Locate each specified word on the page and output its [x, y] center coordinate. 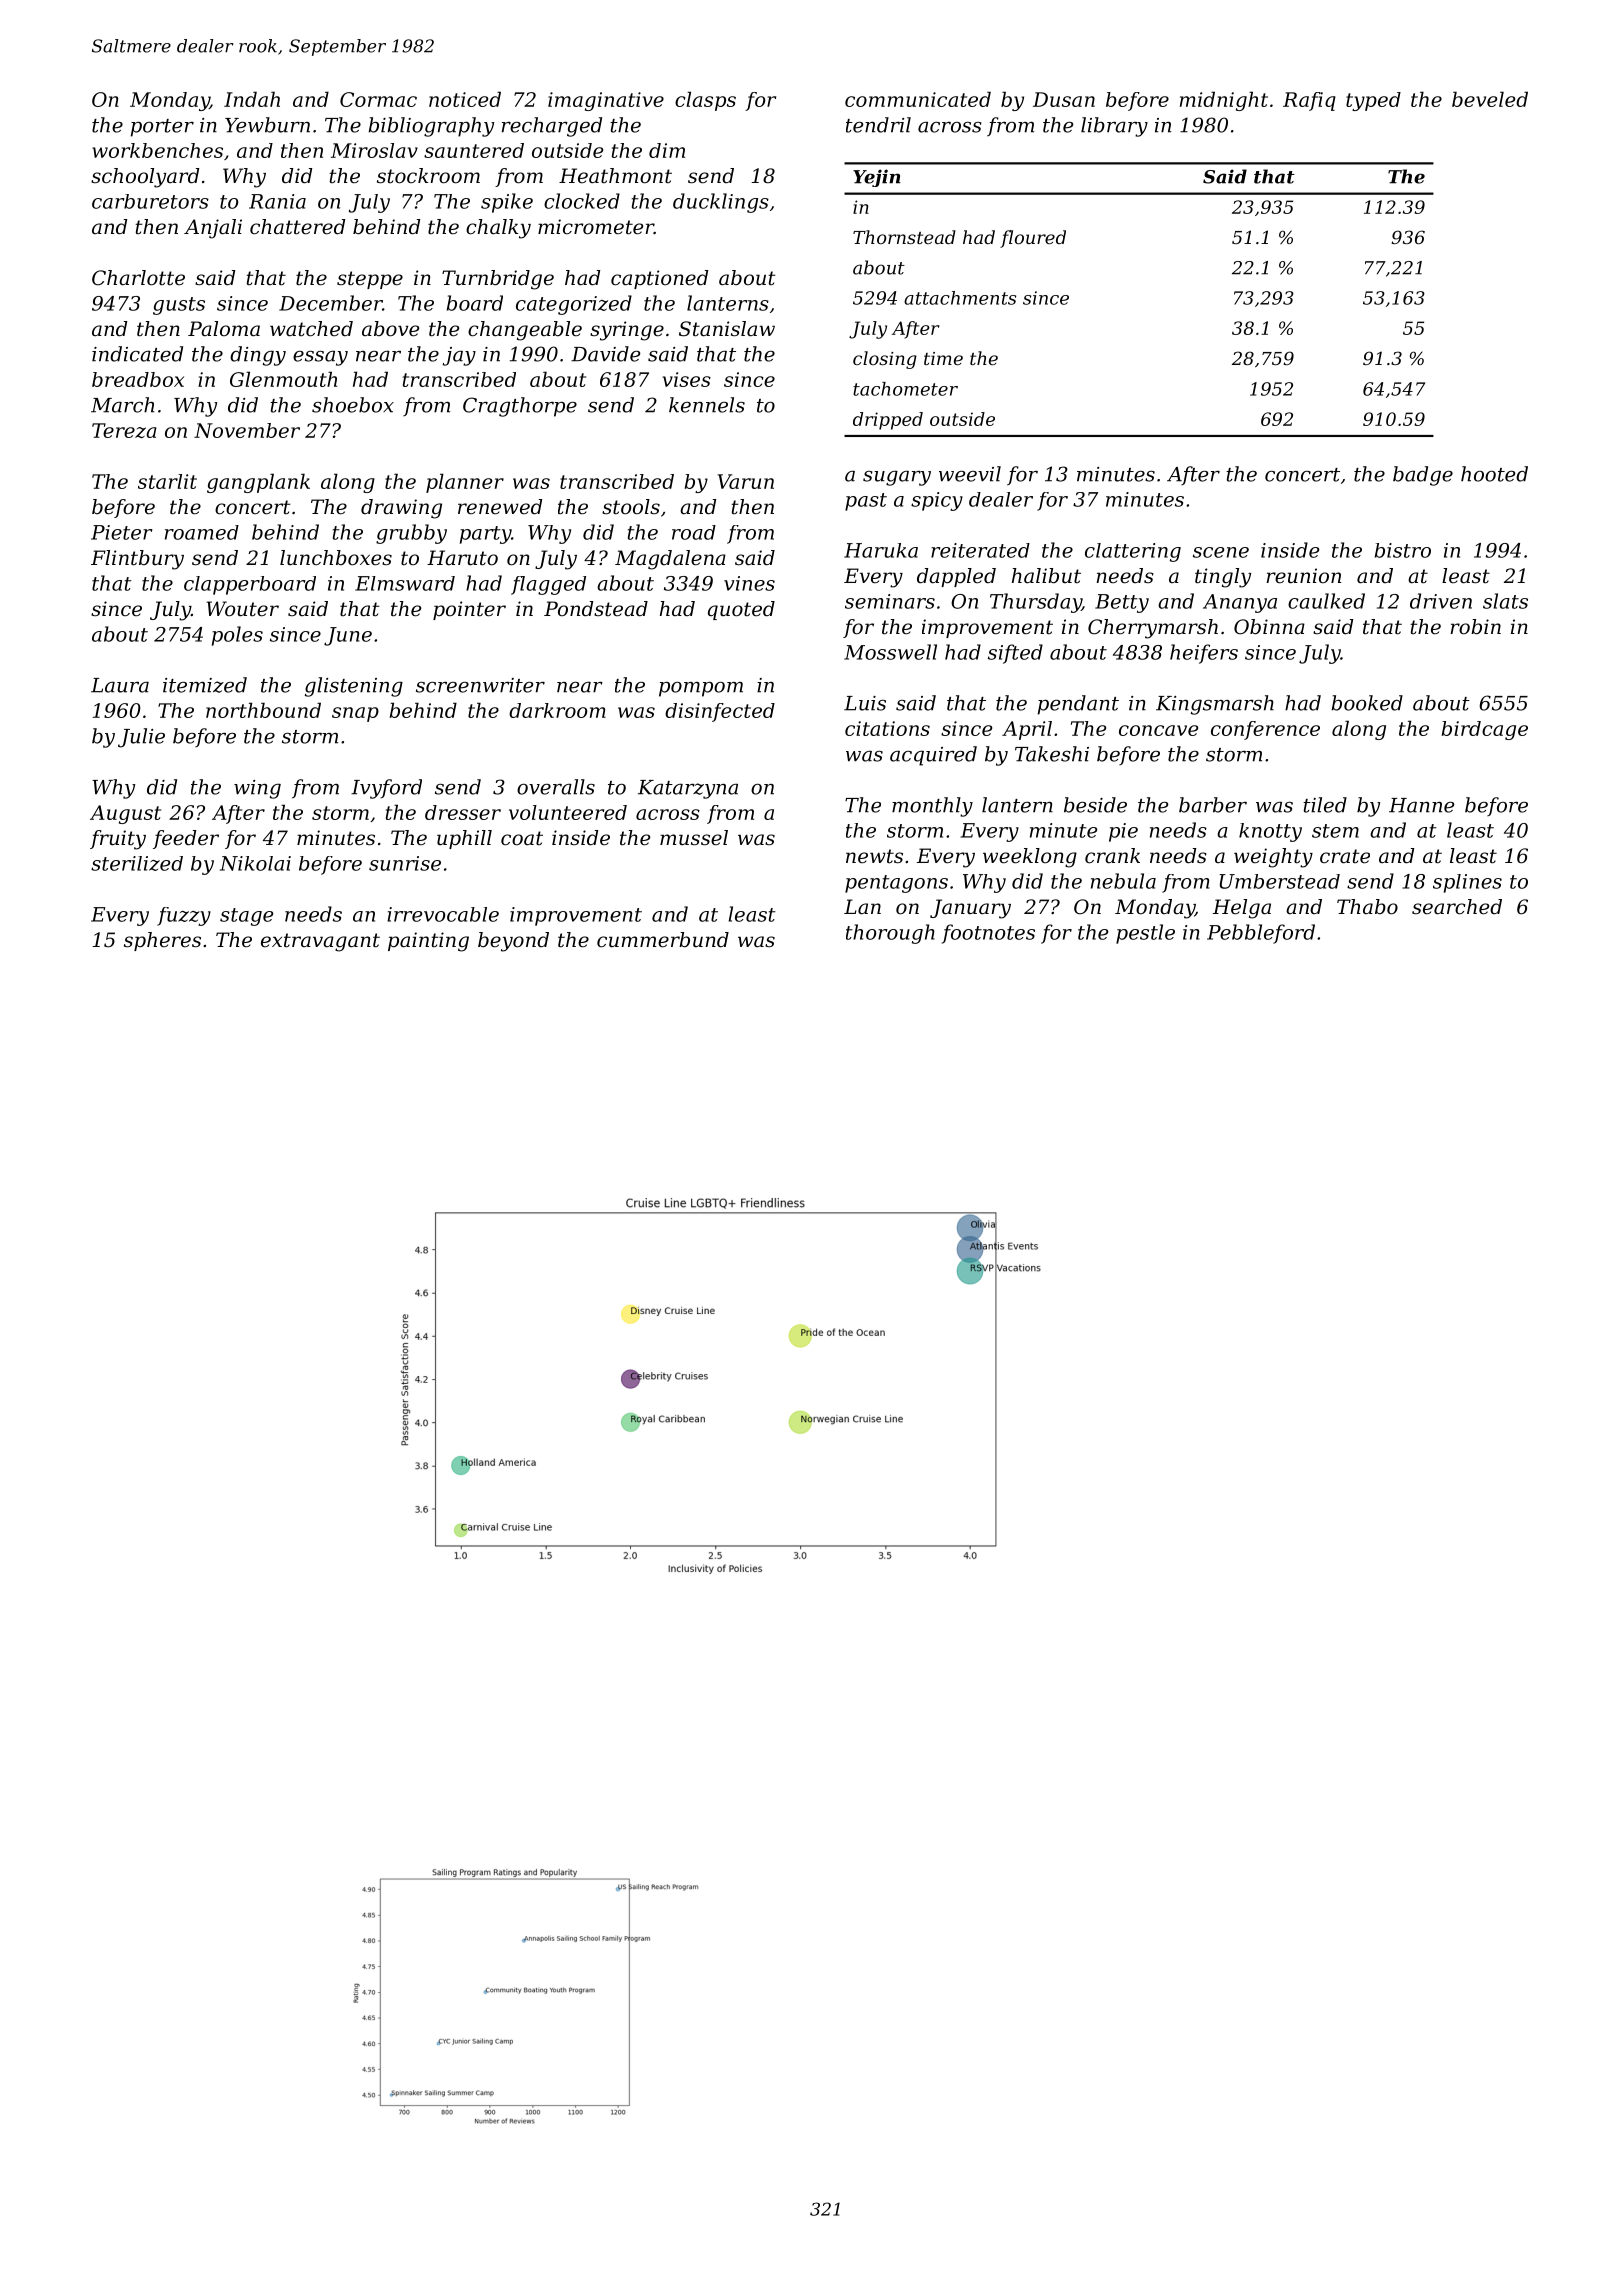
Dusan [1064, 99]
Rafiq [1309, 101]
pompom [701, 689]
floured [1033, 239]
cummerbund [663, 940]
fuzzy [184, 916]
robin [1475, 627]
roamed [202, 532]
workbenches [157, 150]
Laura [120, 685]
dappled [956, 577]
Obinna [1269, 627]
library [1114, 127]
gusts [179, 306]
